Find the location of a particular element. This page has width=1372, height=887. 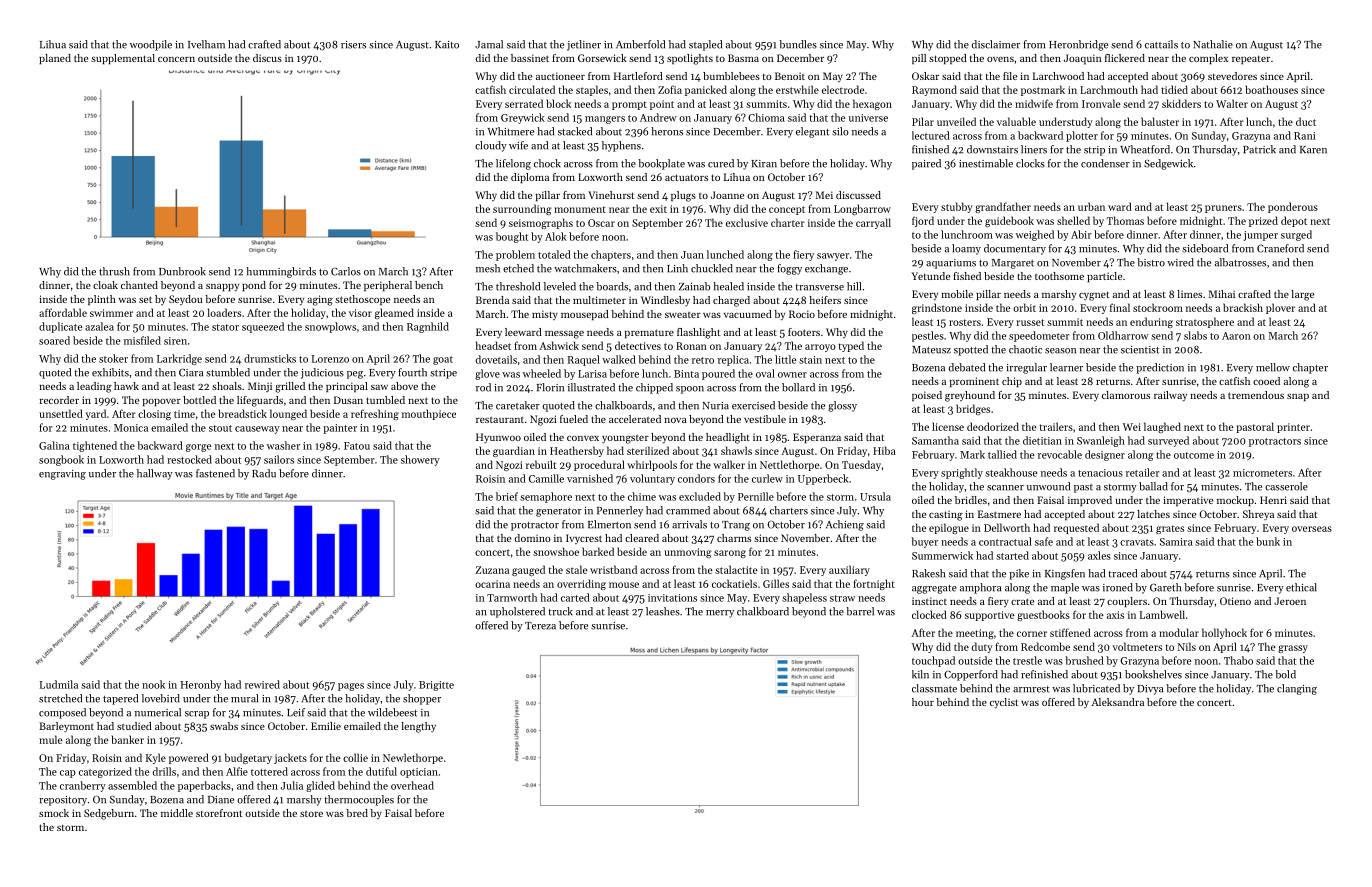

jetliner is located at coordinates (584, 45).
